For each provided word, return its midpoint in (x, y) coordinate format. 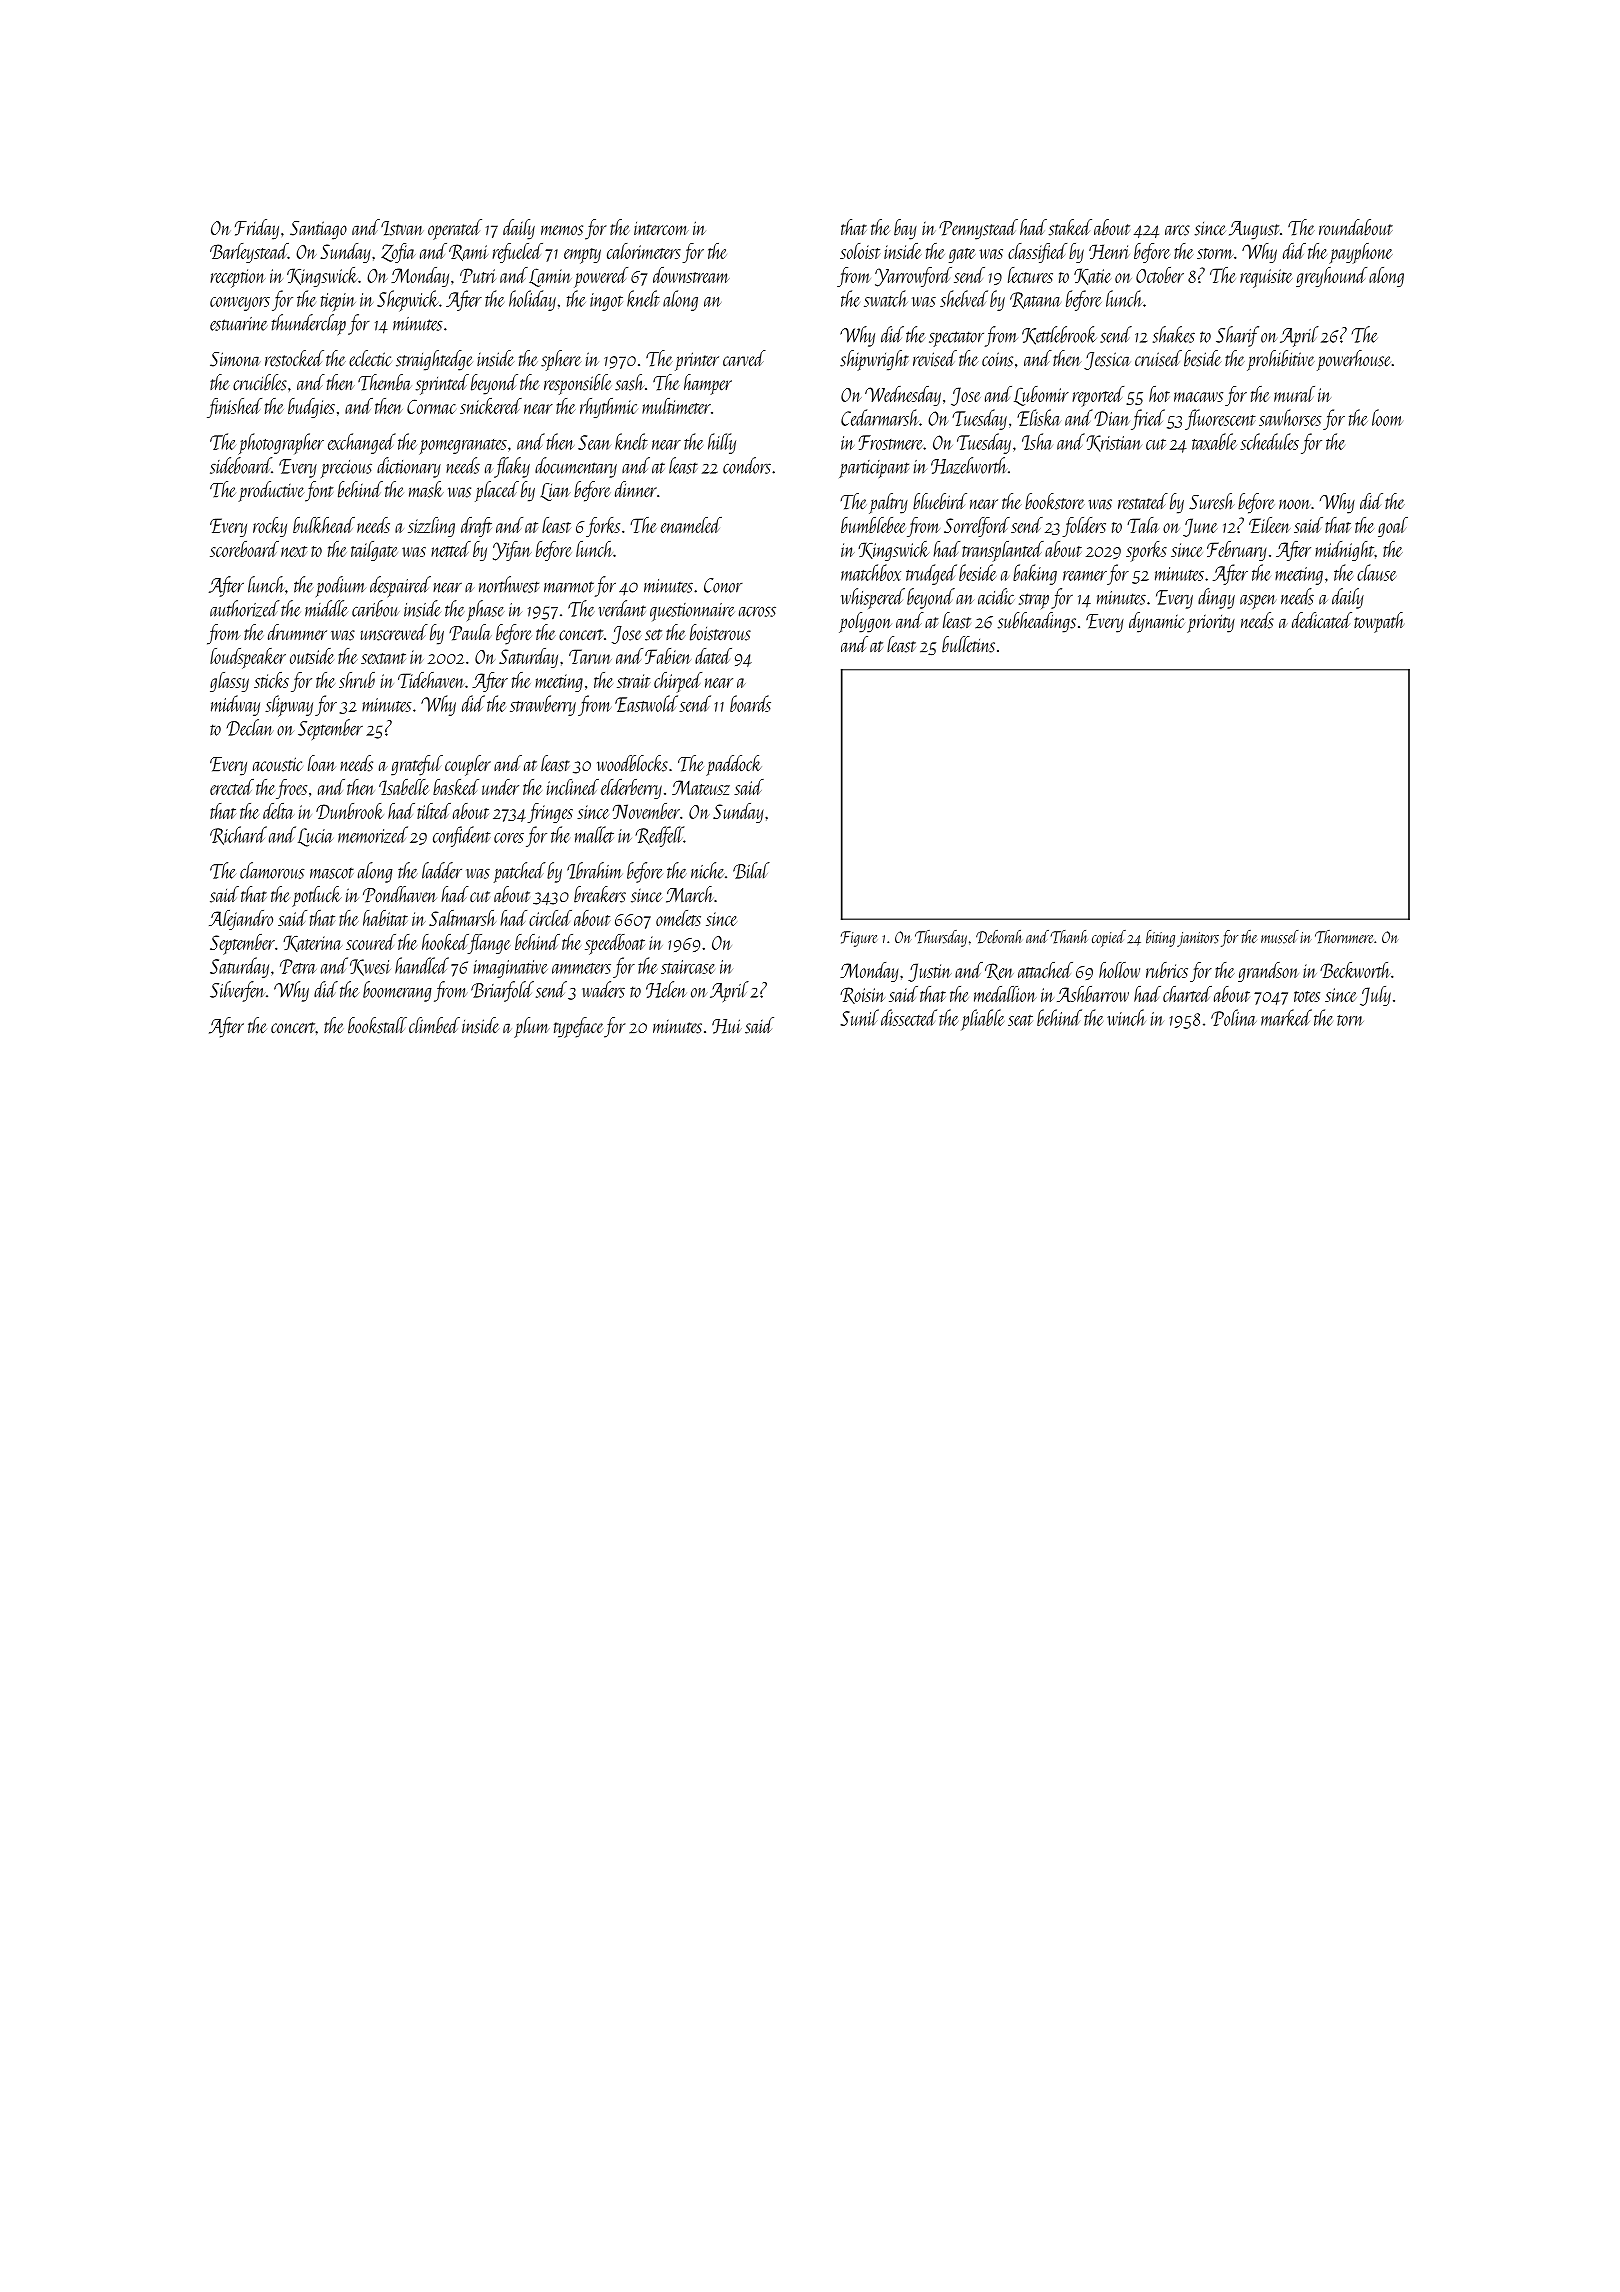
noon (1295, 504)
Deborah (999, 937)
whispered (873, 598)
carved (744, 358)
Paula (470, 632)
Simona (235, 359)
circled (550, 918)
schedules (1269, 441)
